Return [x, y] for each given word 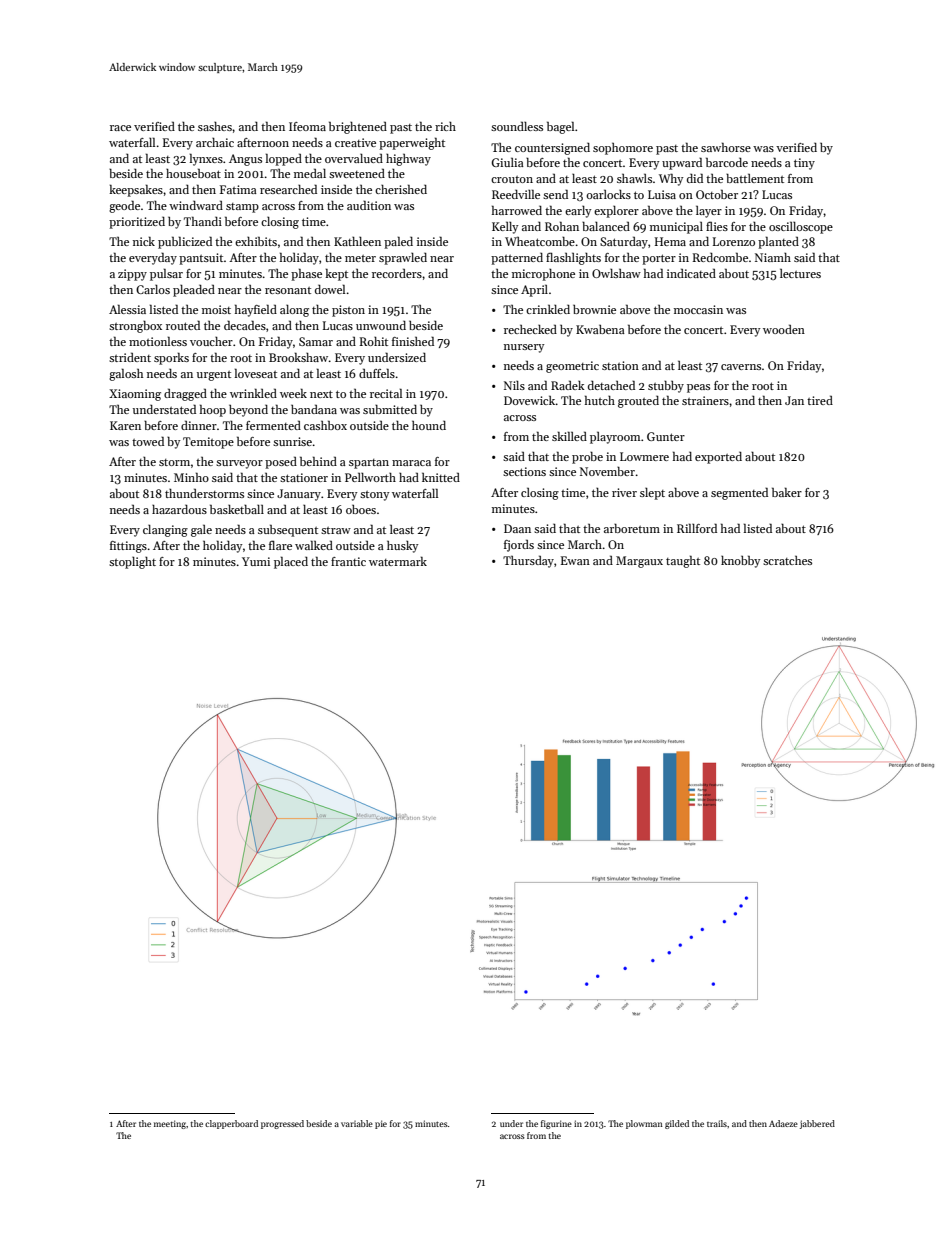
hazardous [179, 509]
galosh [126, 374]
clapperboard [231, 1124]
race [120, 128]
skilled [569, 436]
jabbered [817, 1124]
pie [381, 1124]
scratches [787, 560]
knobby [741, 561]
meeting [170, 1124]
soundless [517, 126]
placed [291, 562]
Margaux [639, 562]
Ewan [575, 560]
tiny [804, 164]
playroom [615, 437]
